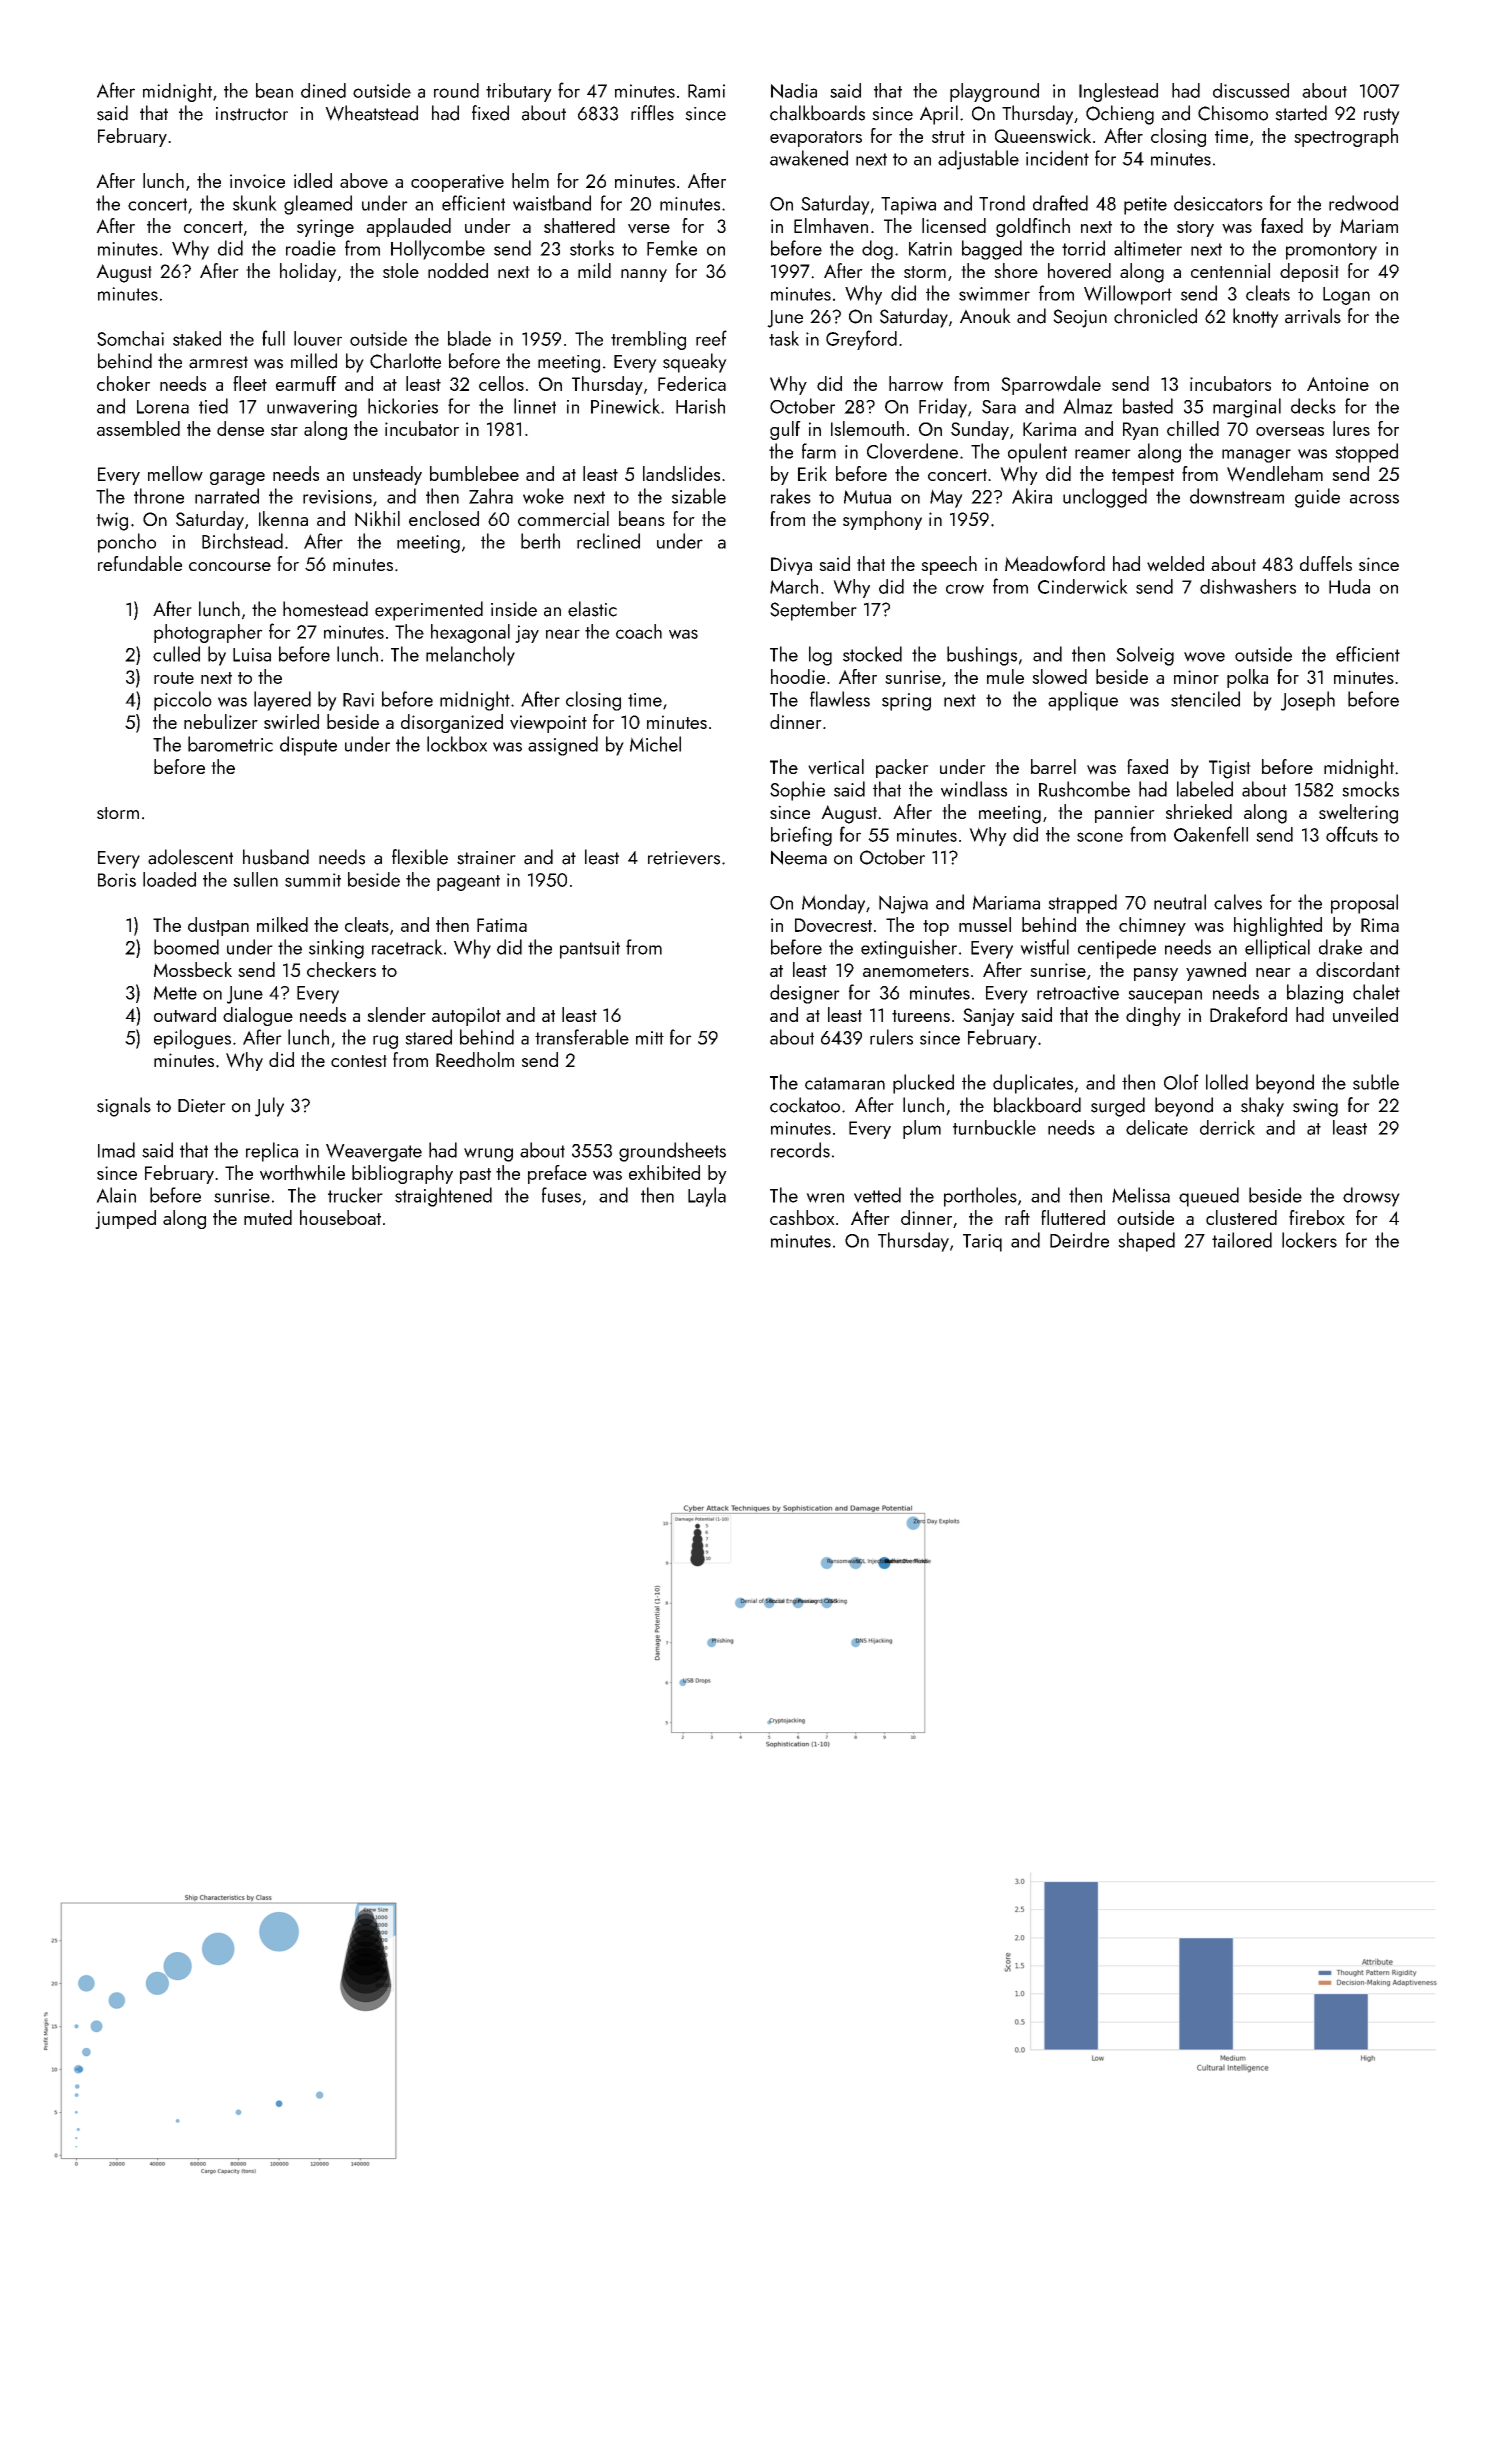  Describe the element at coordinates (340, 1217) in the screenshot. I see `houseboat` at that location.
